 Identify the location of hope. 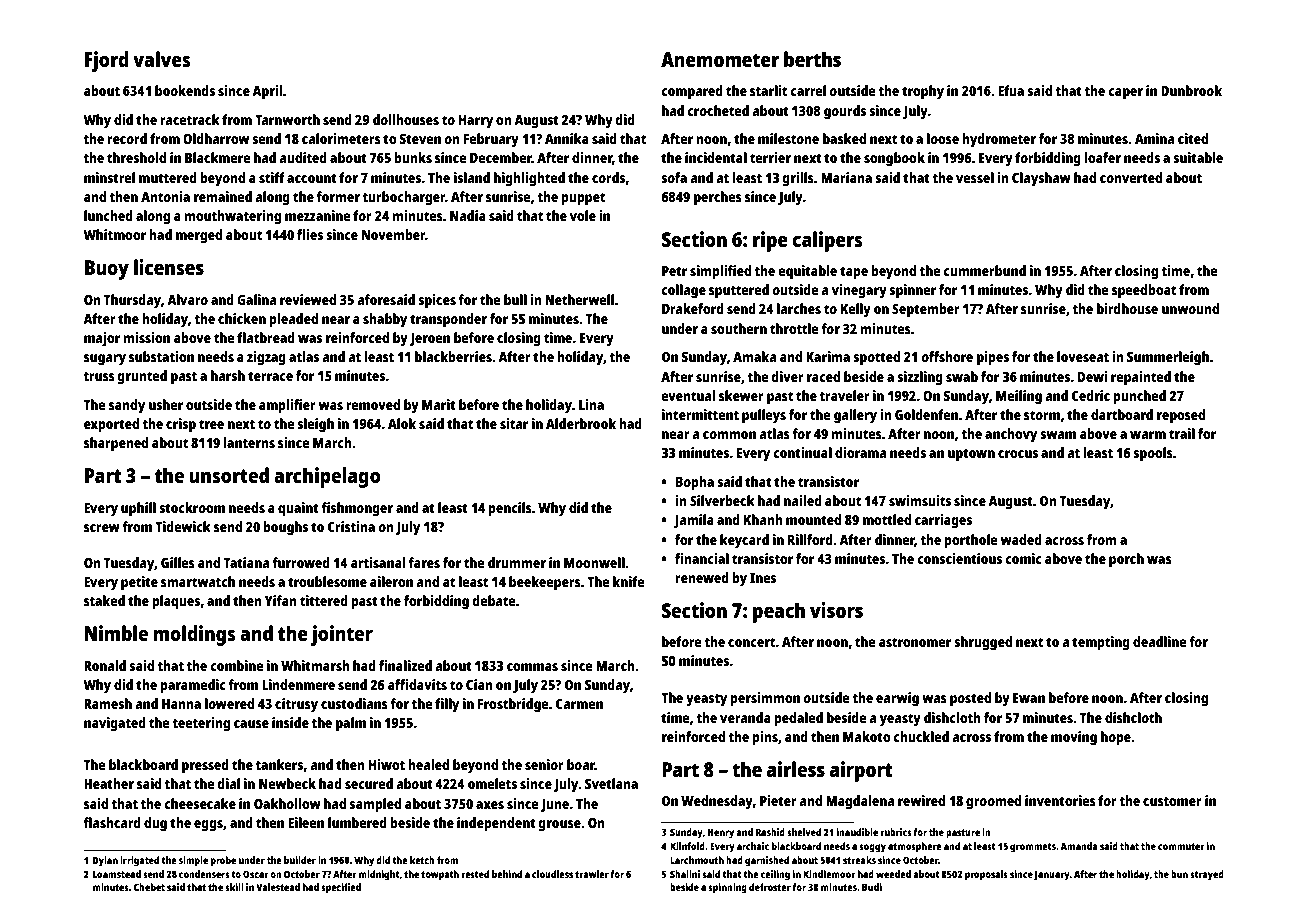
(1116, 738).
